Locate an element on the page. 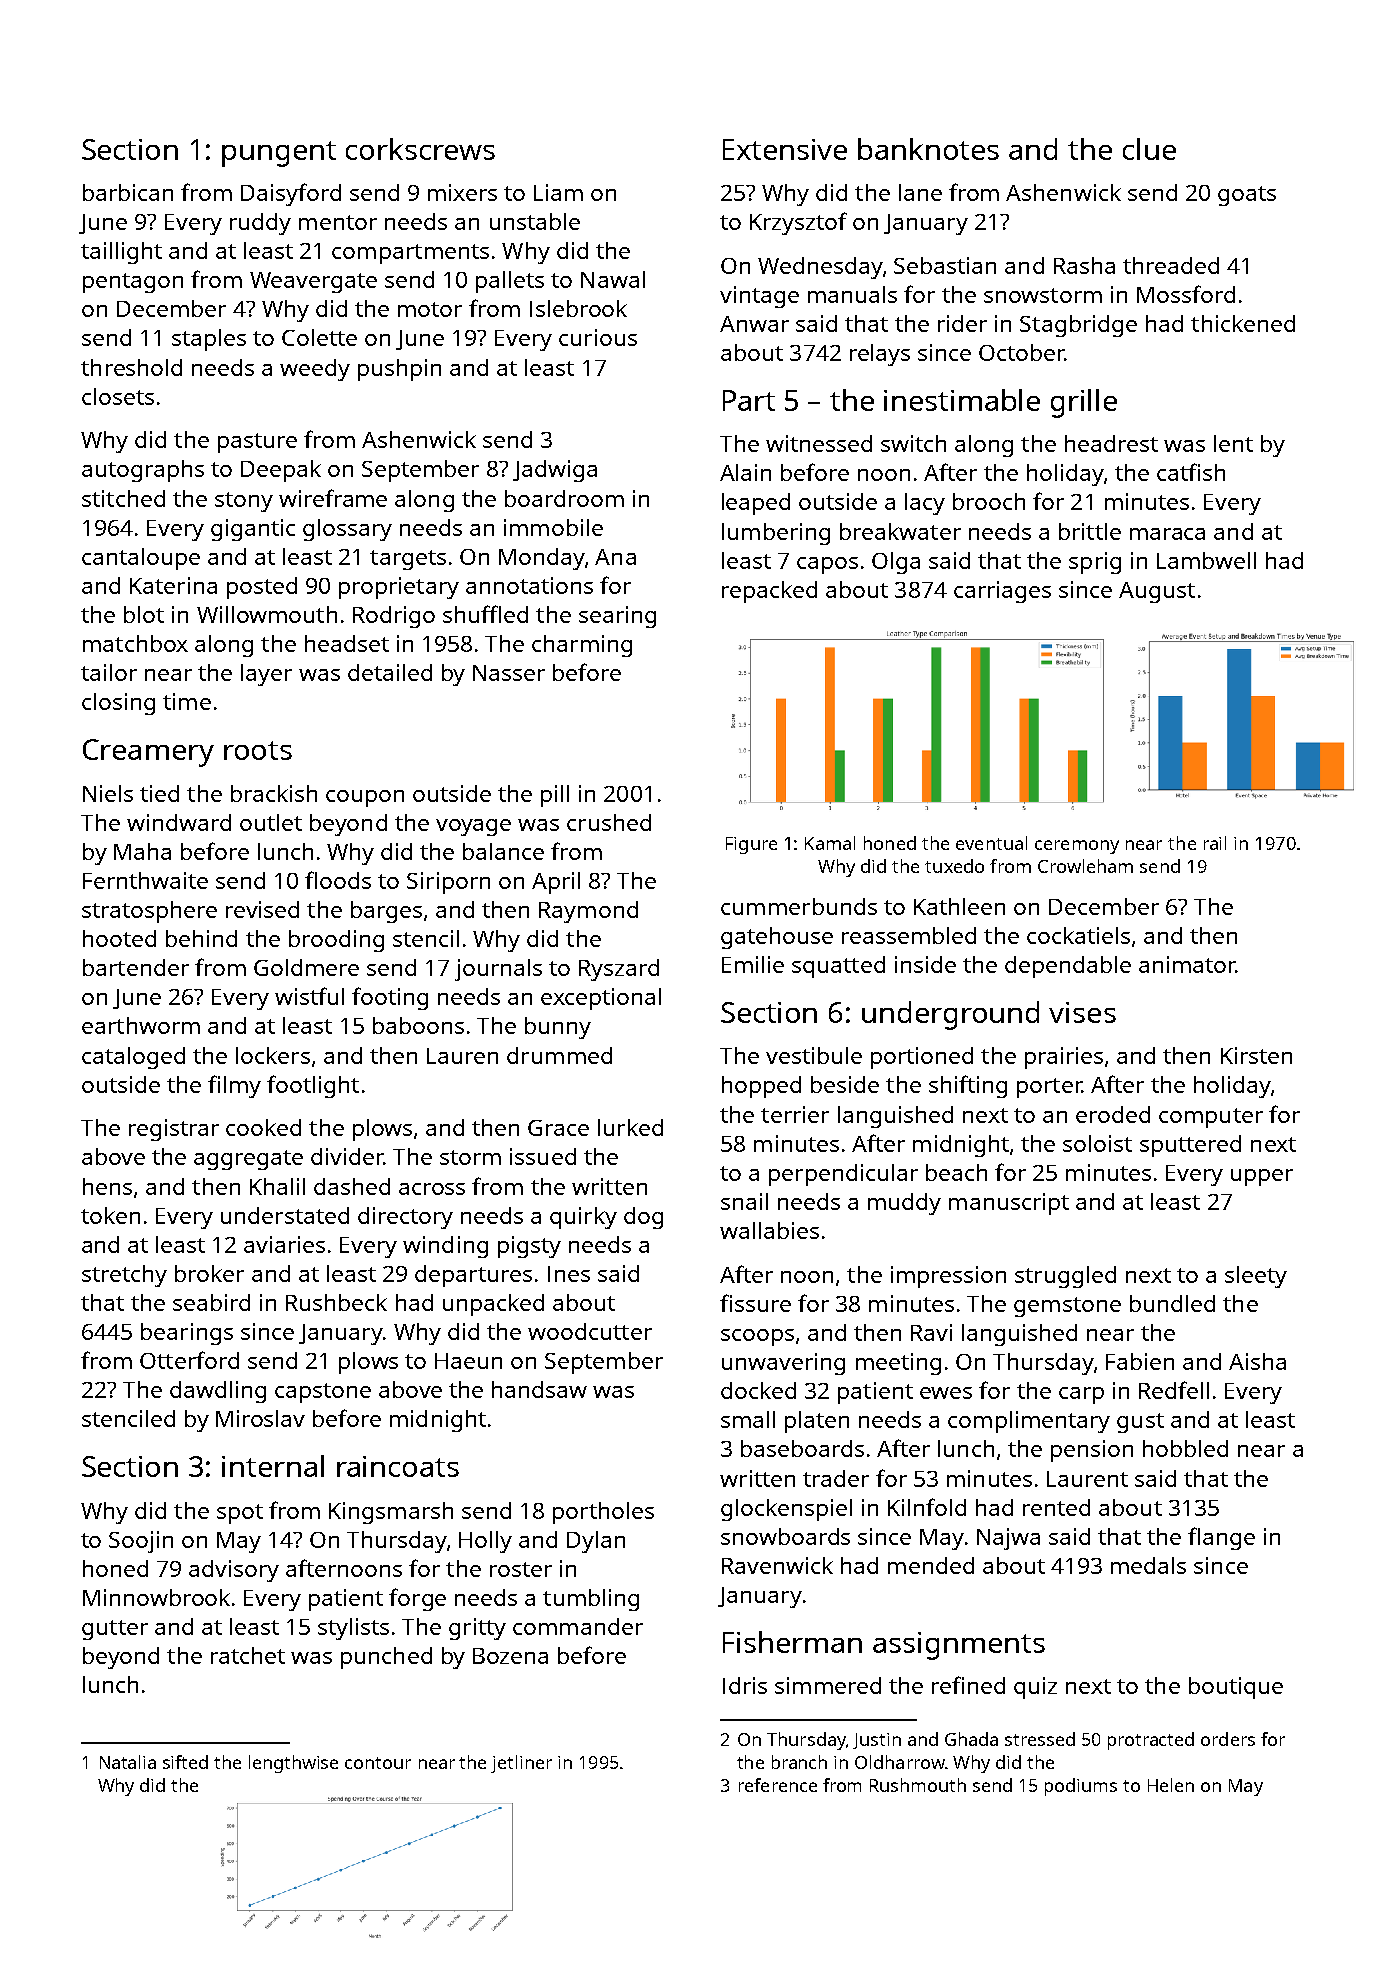 Image resolution: width=1386 pixels, height=1969 pixels. Krzysztof is located at coordinates (798, 223).
